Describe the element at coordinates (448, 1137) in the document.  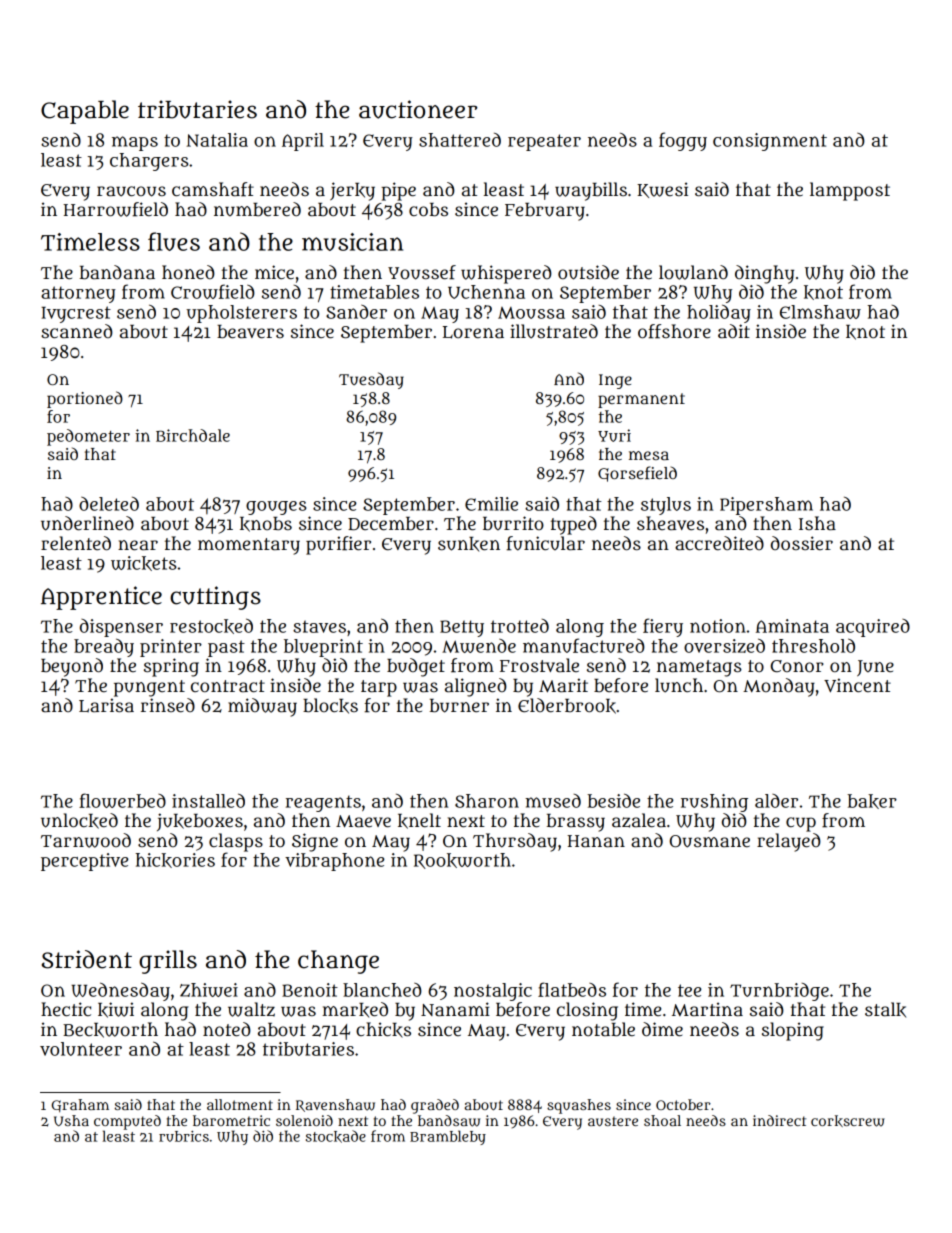
I see `Brambleby` at that location.
